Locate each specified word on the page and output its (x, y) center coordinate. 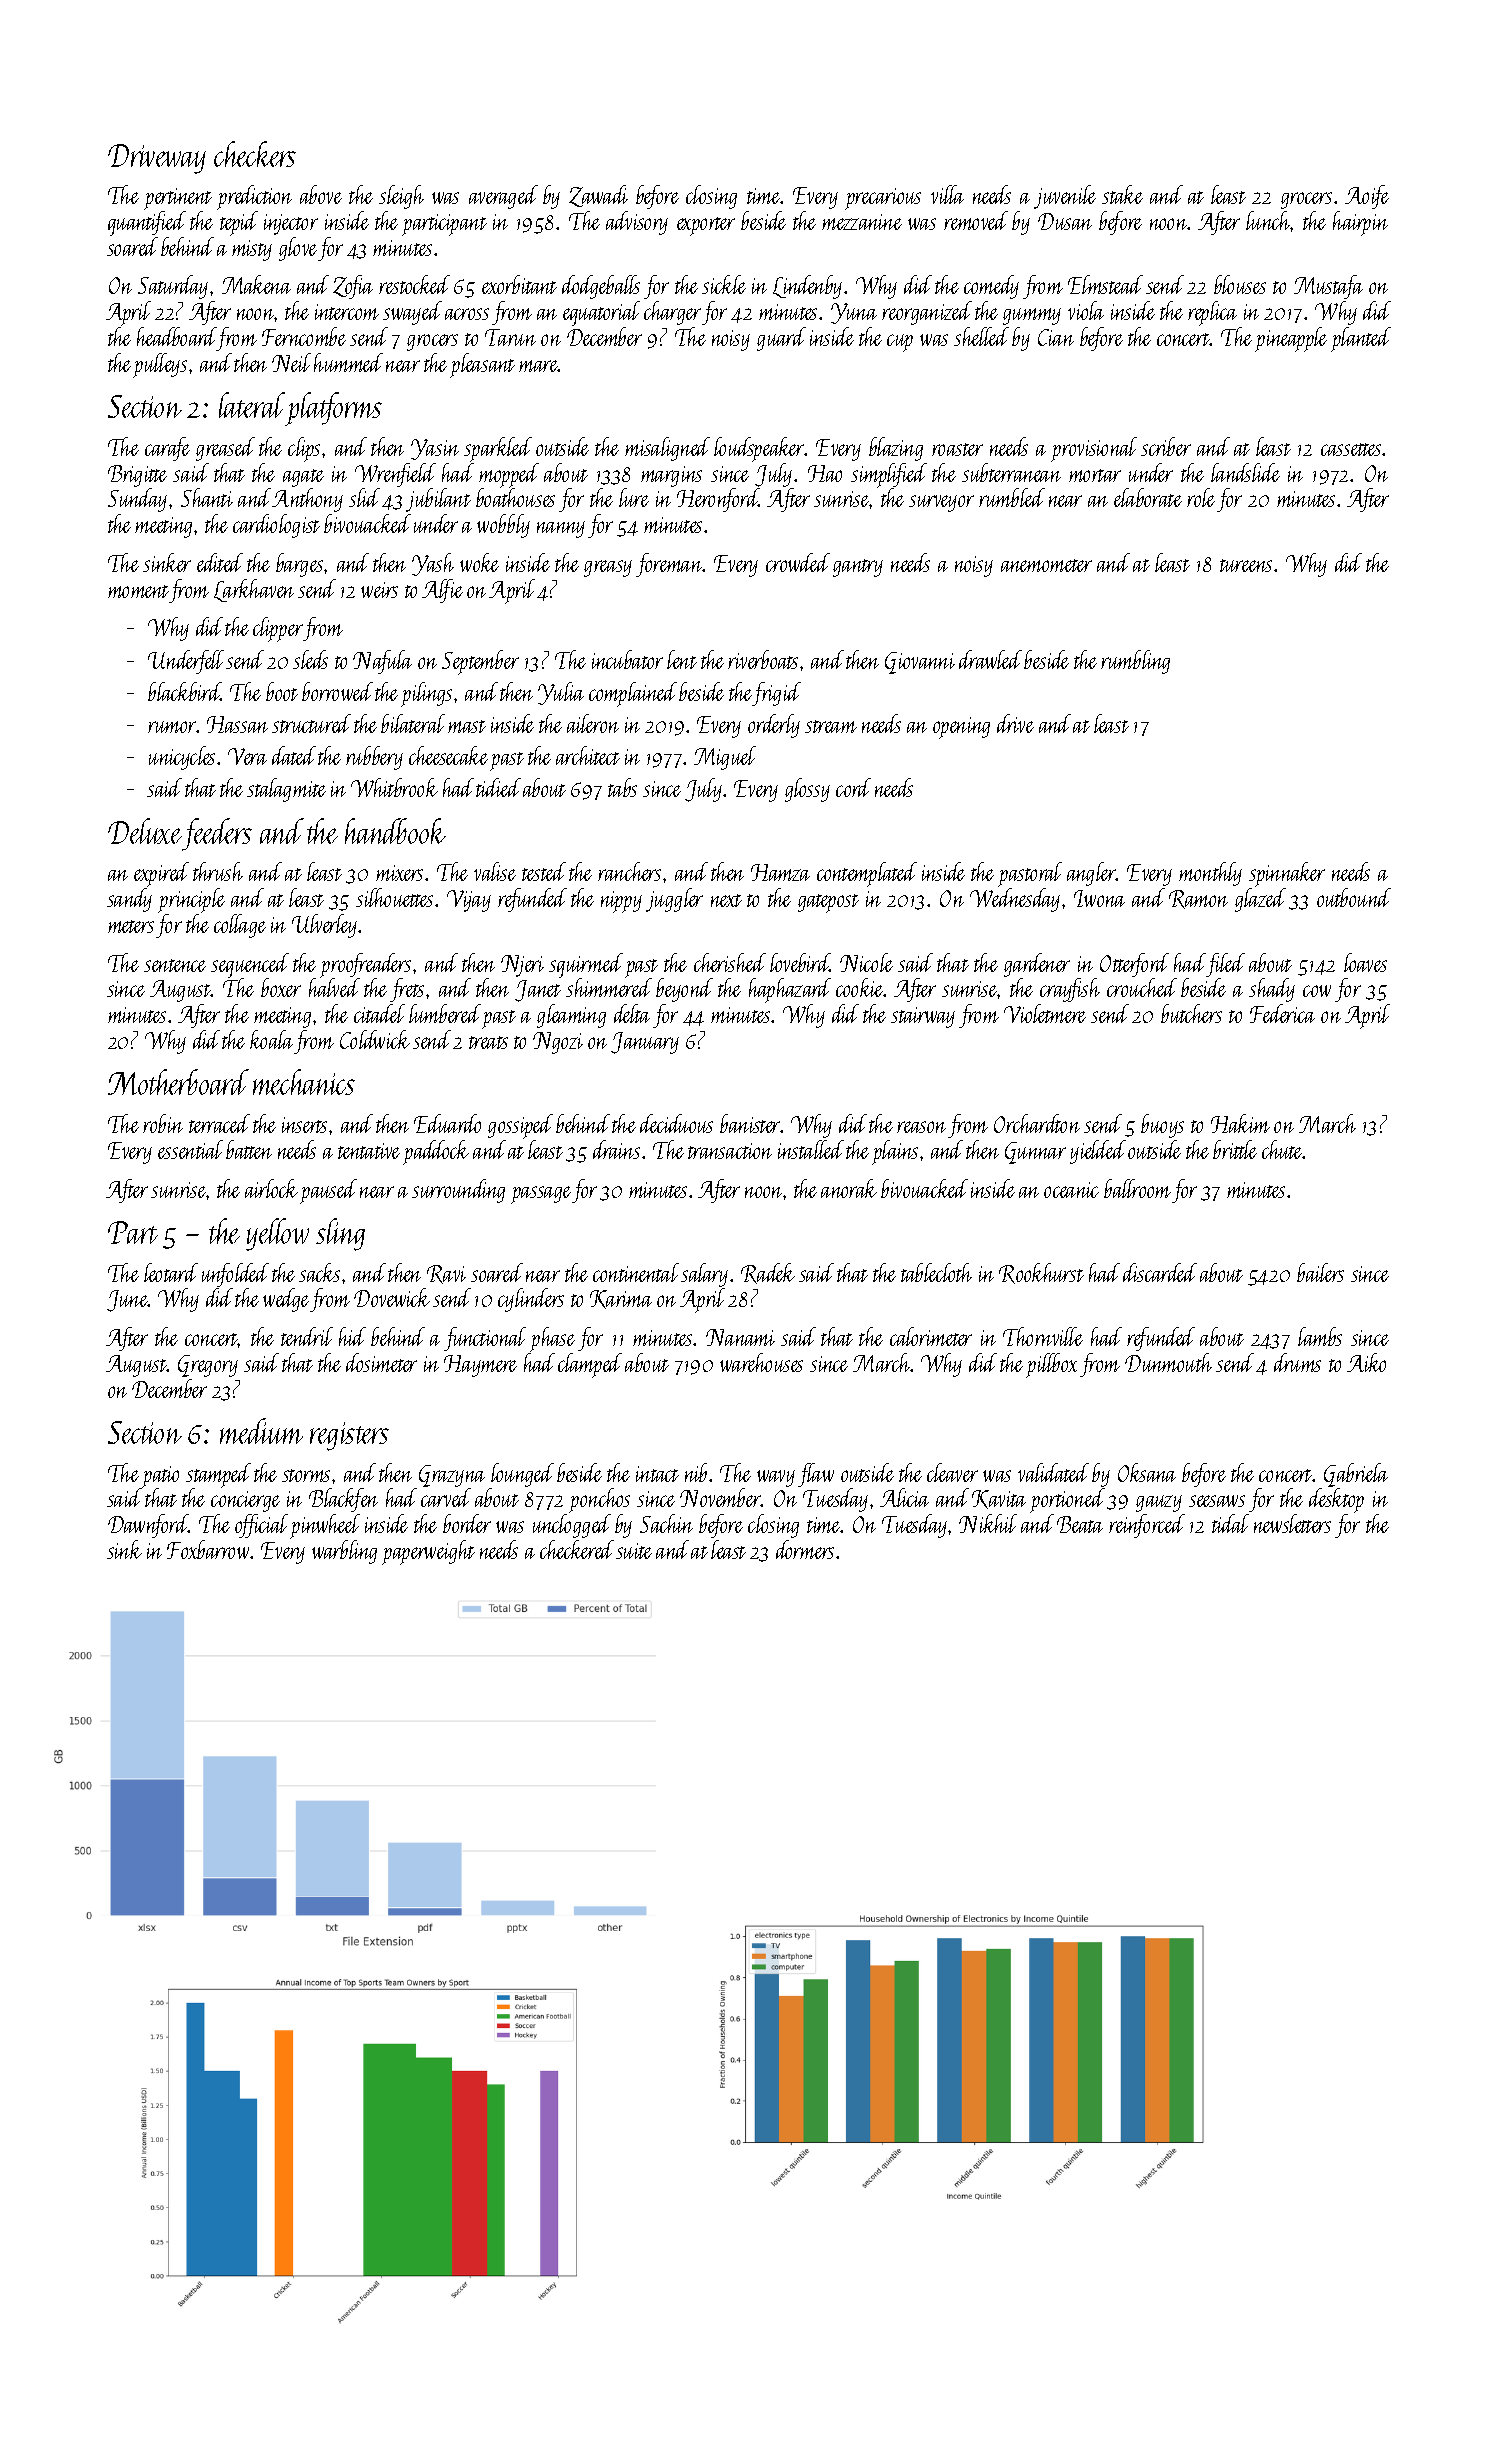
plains (895, 1152)
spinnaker (1287, 874)
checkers (255, 154)
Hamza (780, 872)
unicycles (182, 758)
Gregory (208, 1366)
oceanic (1071, 1190)
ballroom (1137, 1188)
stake (1122, 194)
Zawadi (598, 196)
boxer (281, 987)
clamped (590, 1365)
